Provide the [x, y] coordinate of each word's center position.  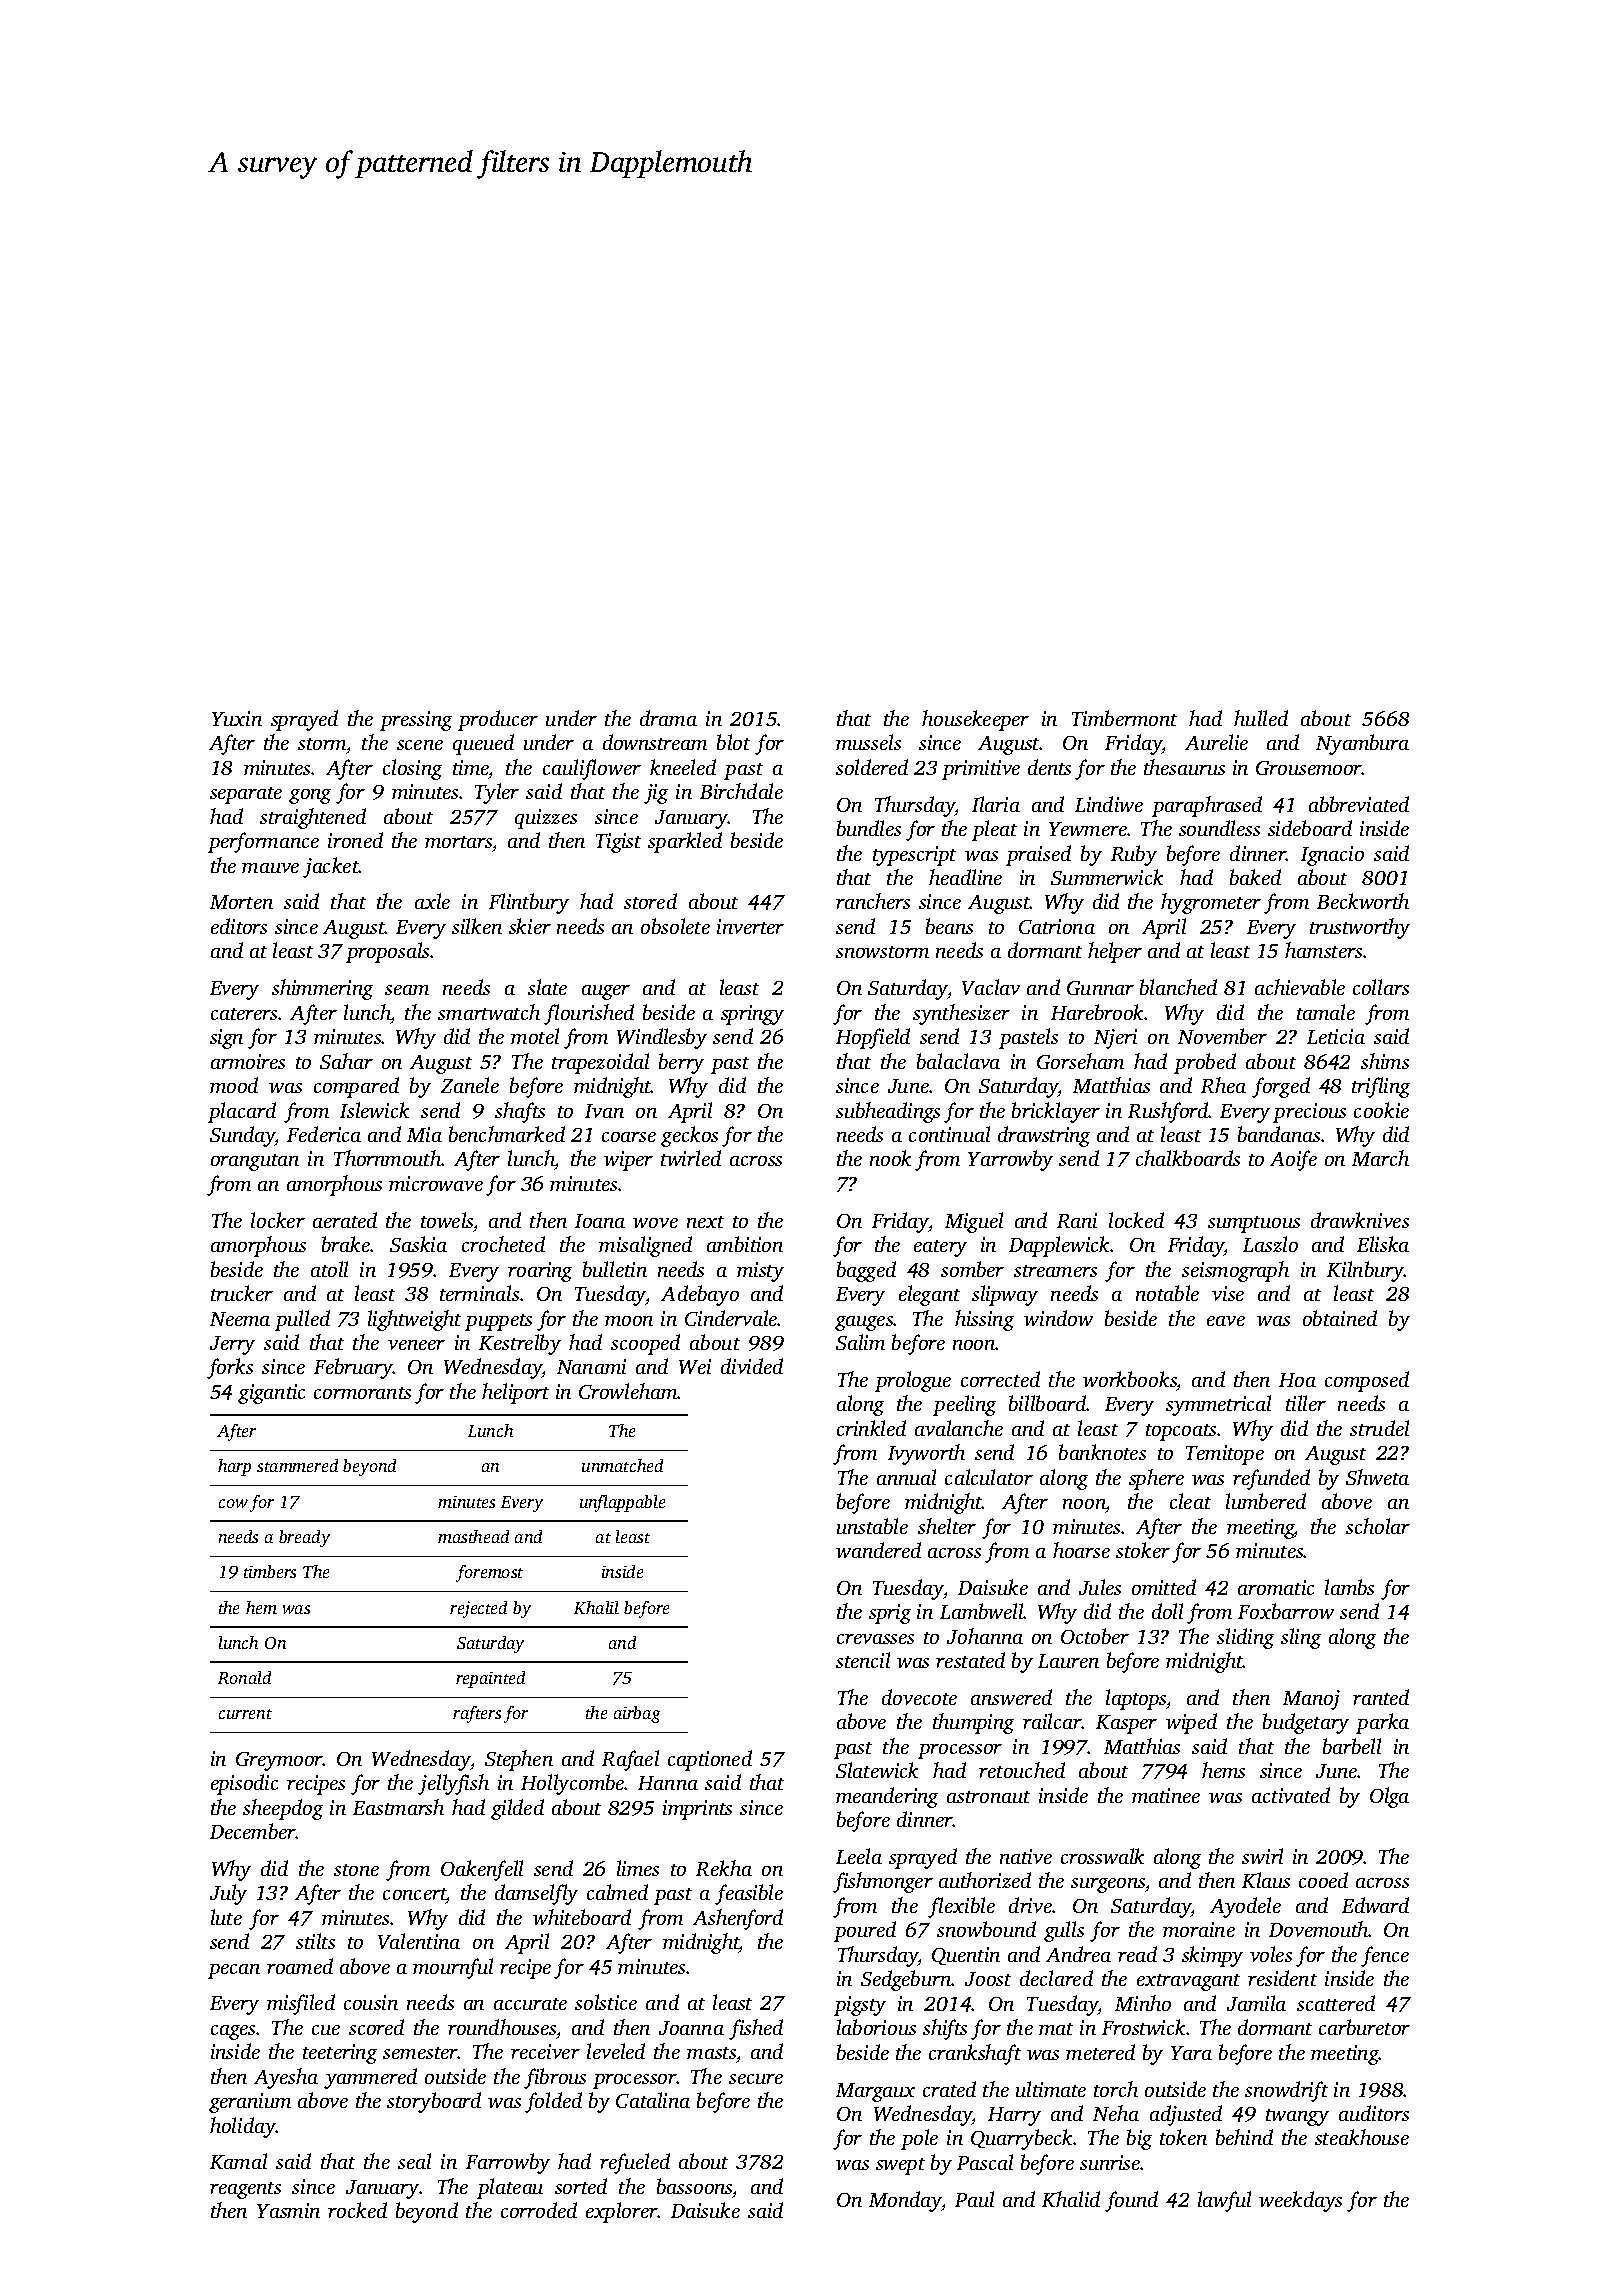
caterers [244, 1014]
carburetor [1364, 2027]
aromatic [1276, 1587]
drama [668, 718]
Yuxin [237, 718]
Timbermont [1124, 718]
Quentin [966, 1956]
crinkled [871, 1428]
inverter [750, 926]
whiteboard [582, 1917]
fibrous [555, 2078]
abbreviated [1359, 804]
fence [1385, 1956]
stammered [297, 1465]
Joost [988, 1979]
